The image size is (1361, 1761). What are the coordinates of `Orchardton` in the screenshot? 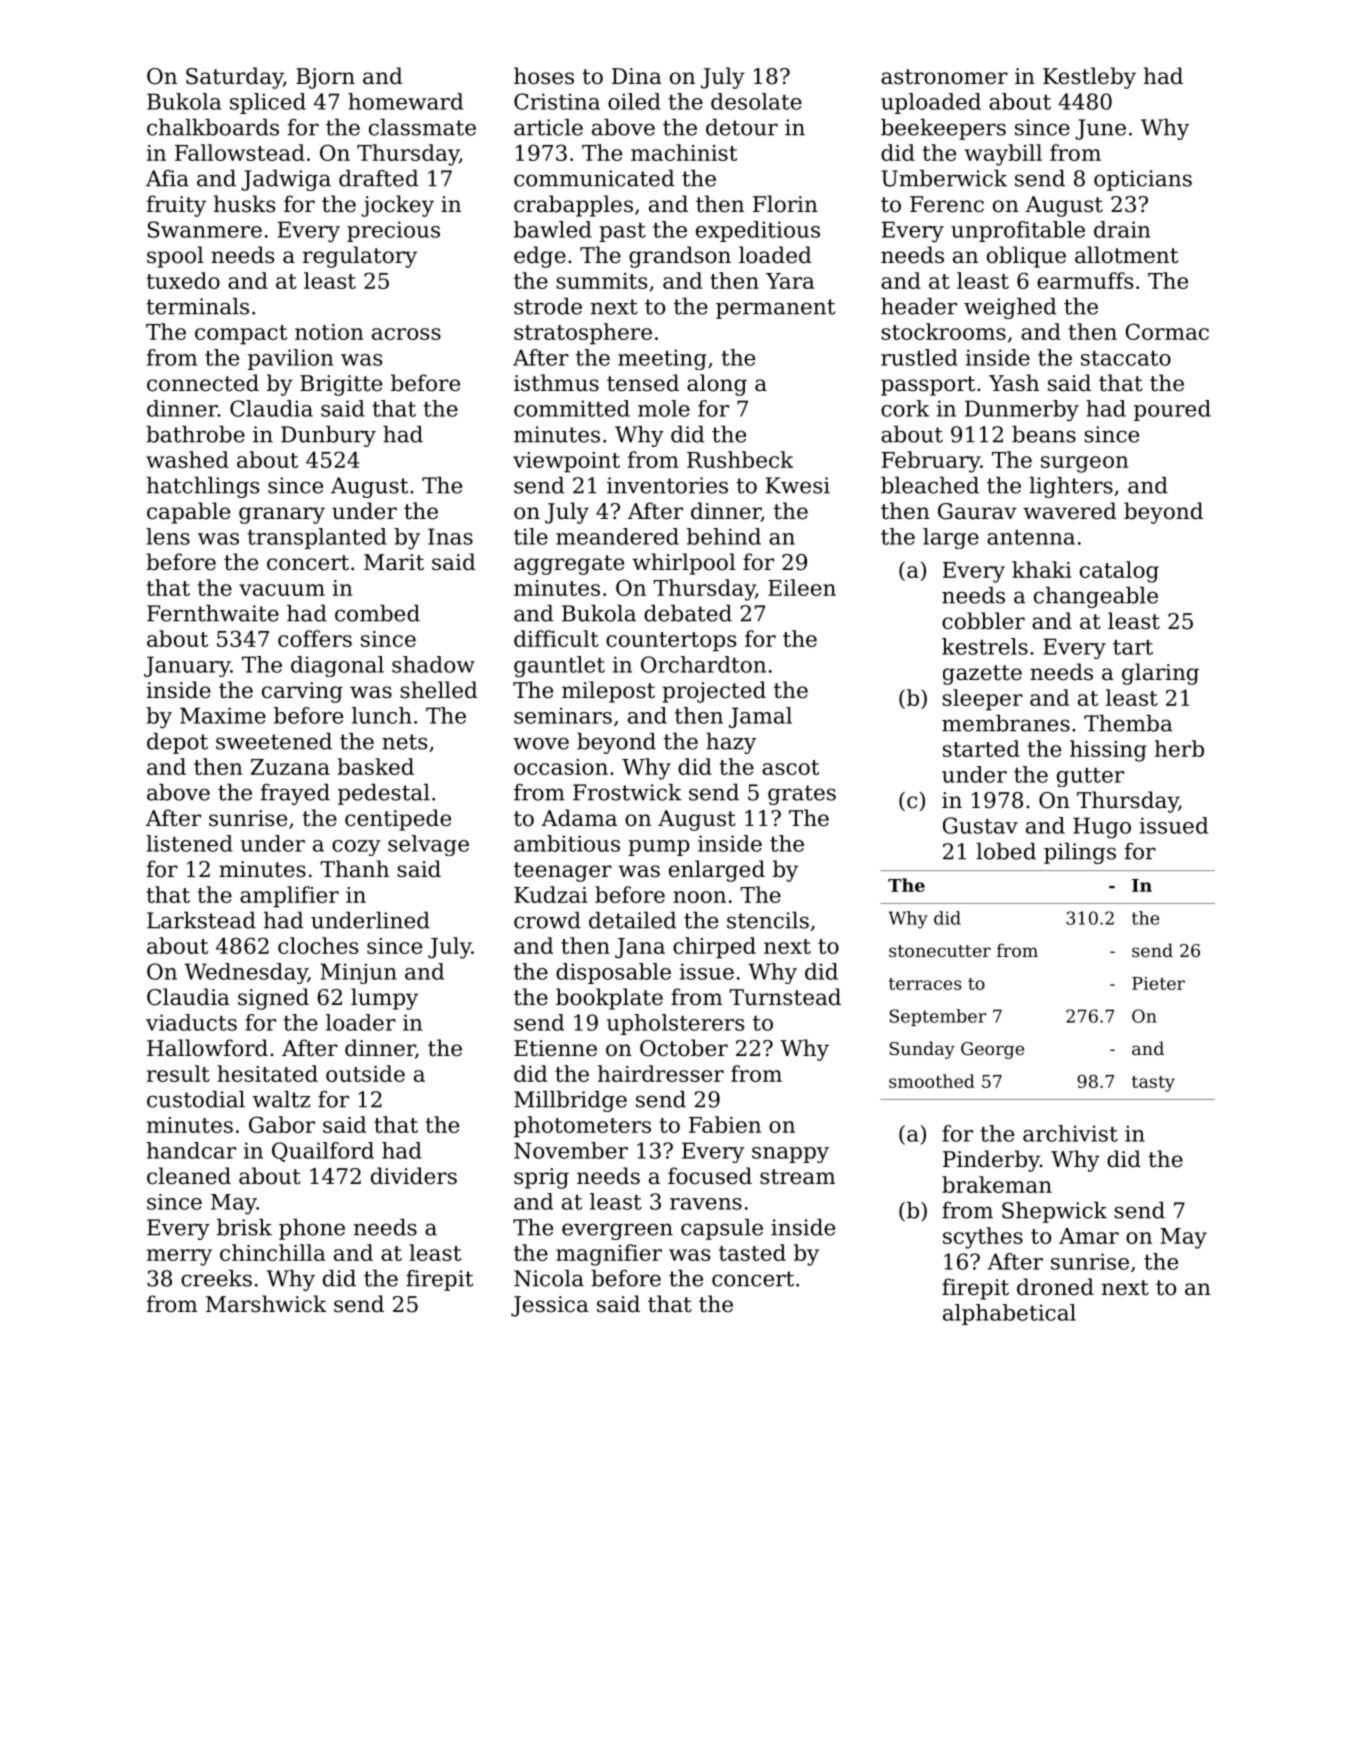 It's located at (703, 664).
